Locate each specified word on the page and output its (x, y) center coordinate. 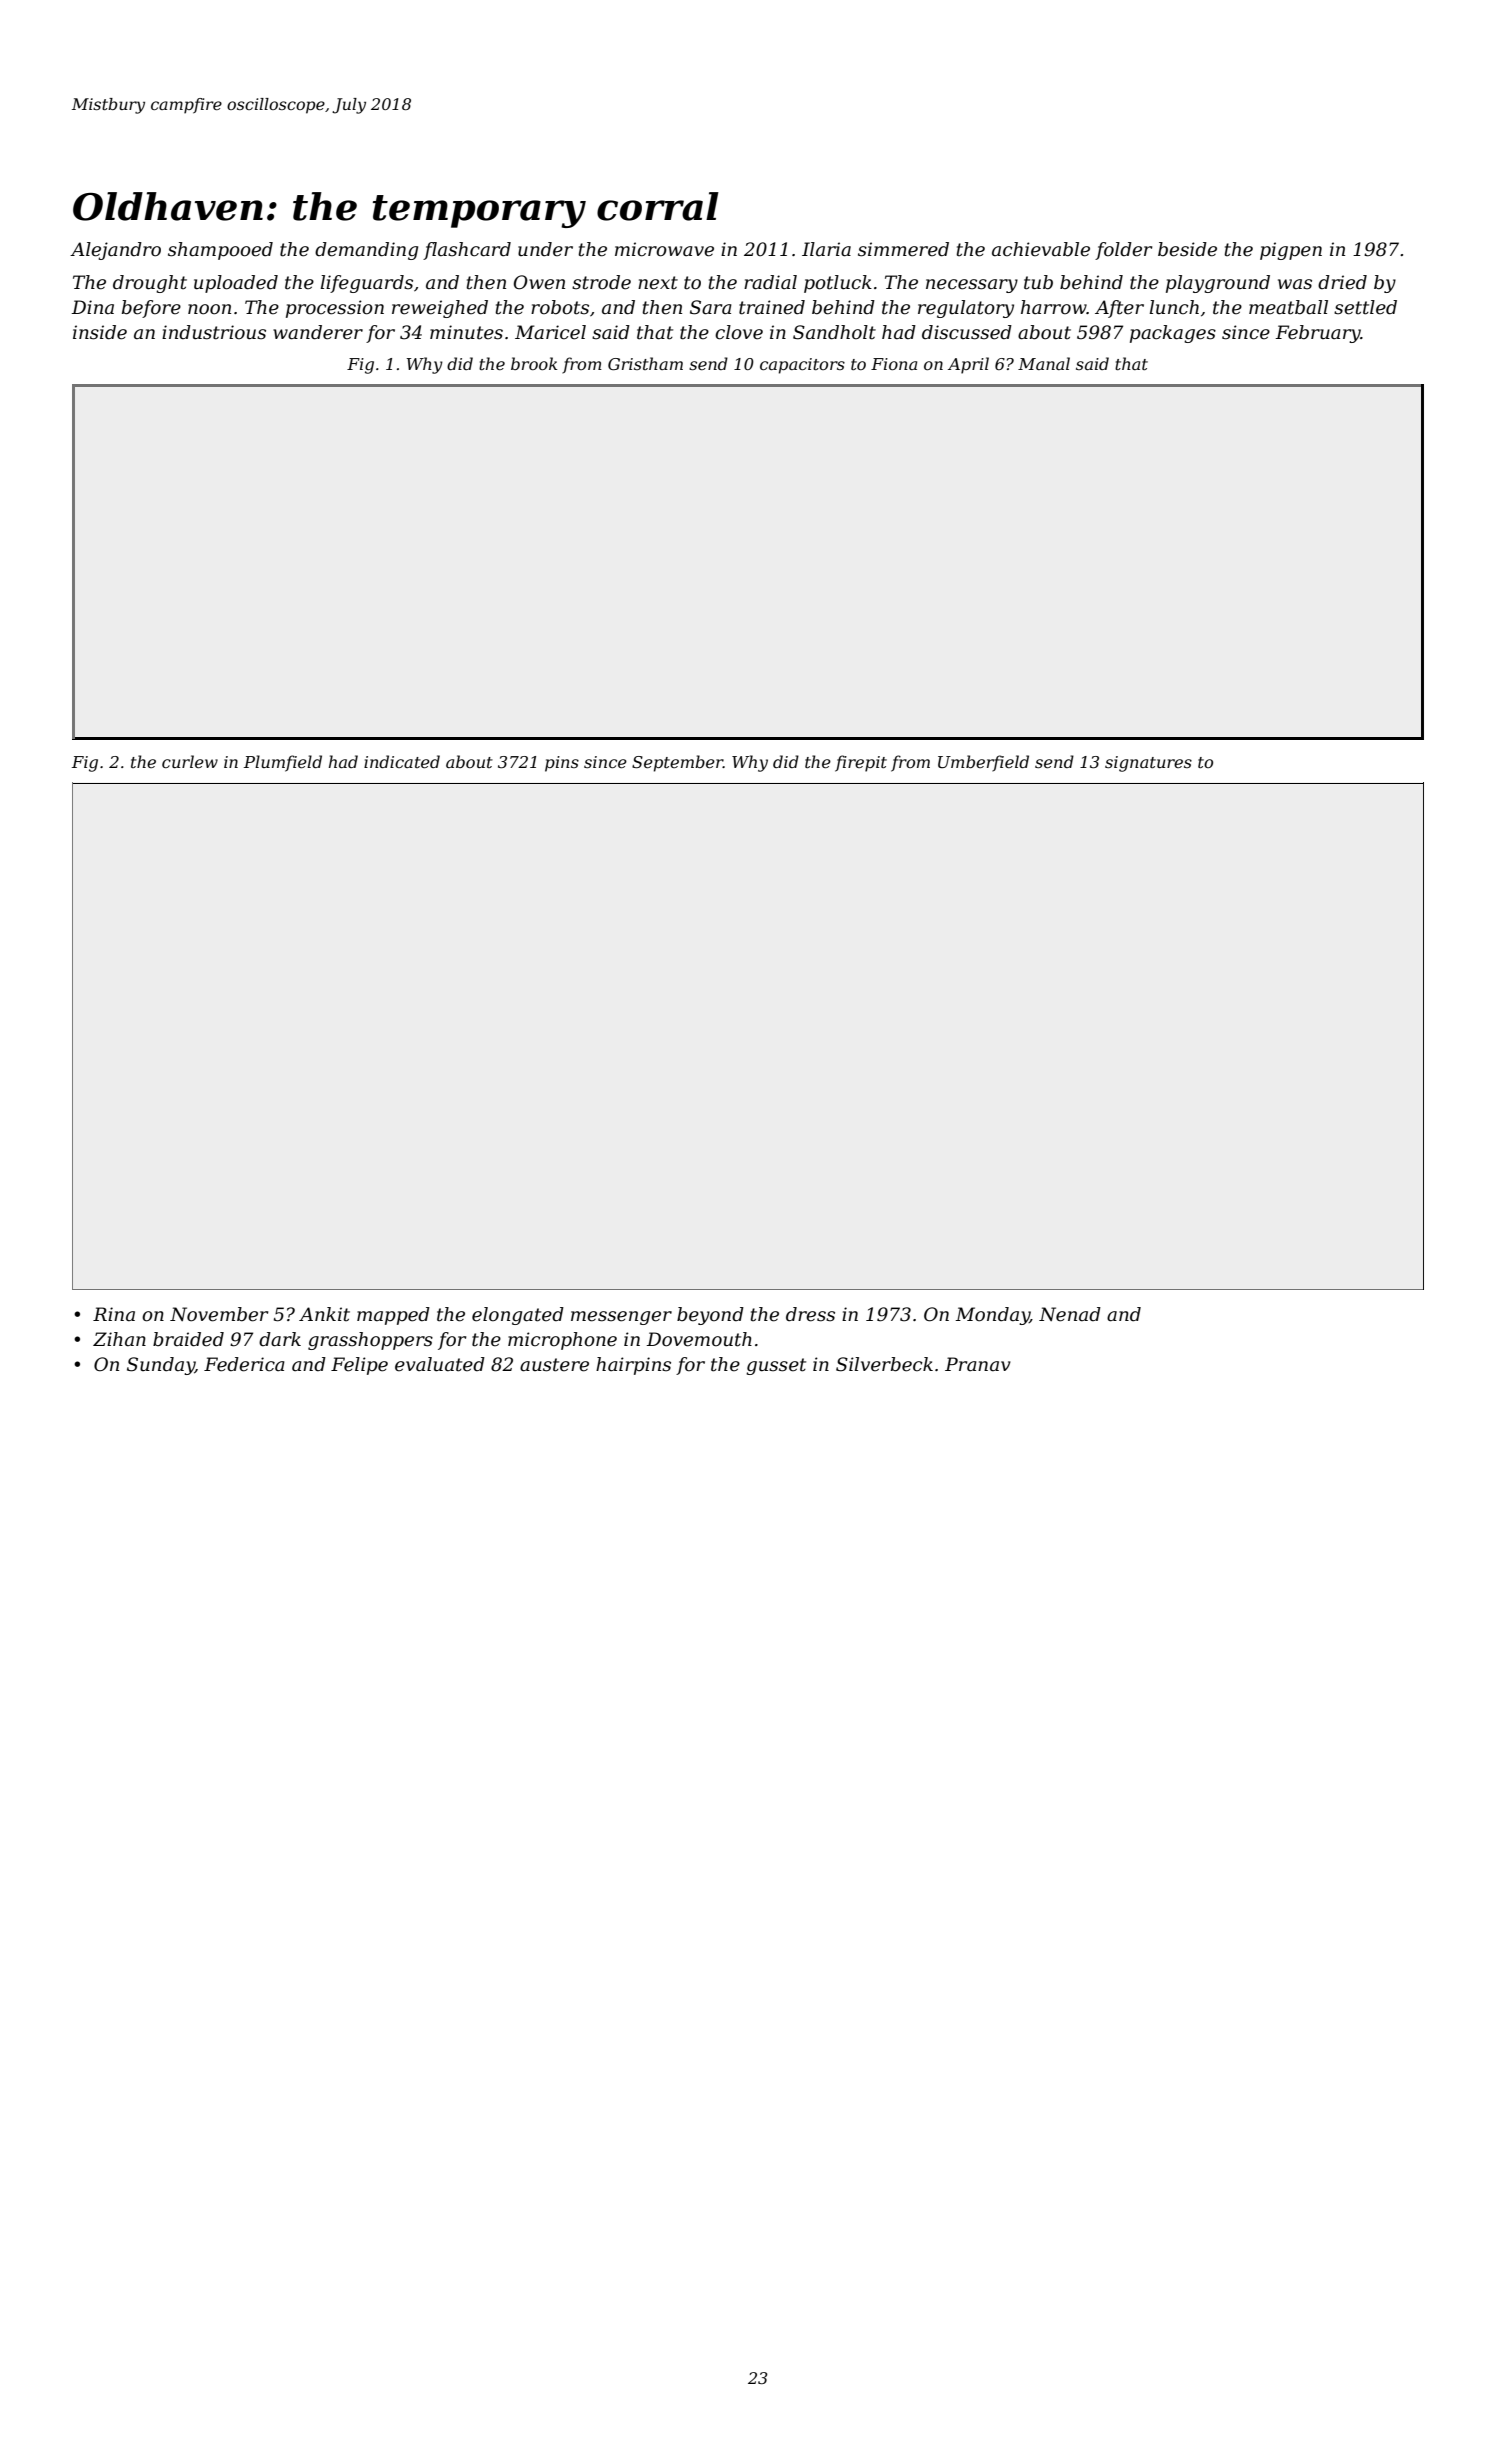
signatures (1148, 764)
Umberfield (983, 763)
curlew (190, 761)
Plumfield (283, 763)
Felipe (359, 1366)
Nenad (1070, 1314)
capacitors (802, 366)
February (1318, 334)
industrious (214, 332)
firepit (861, 763)
